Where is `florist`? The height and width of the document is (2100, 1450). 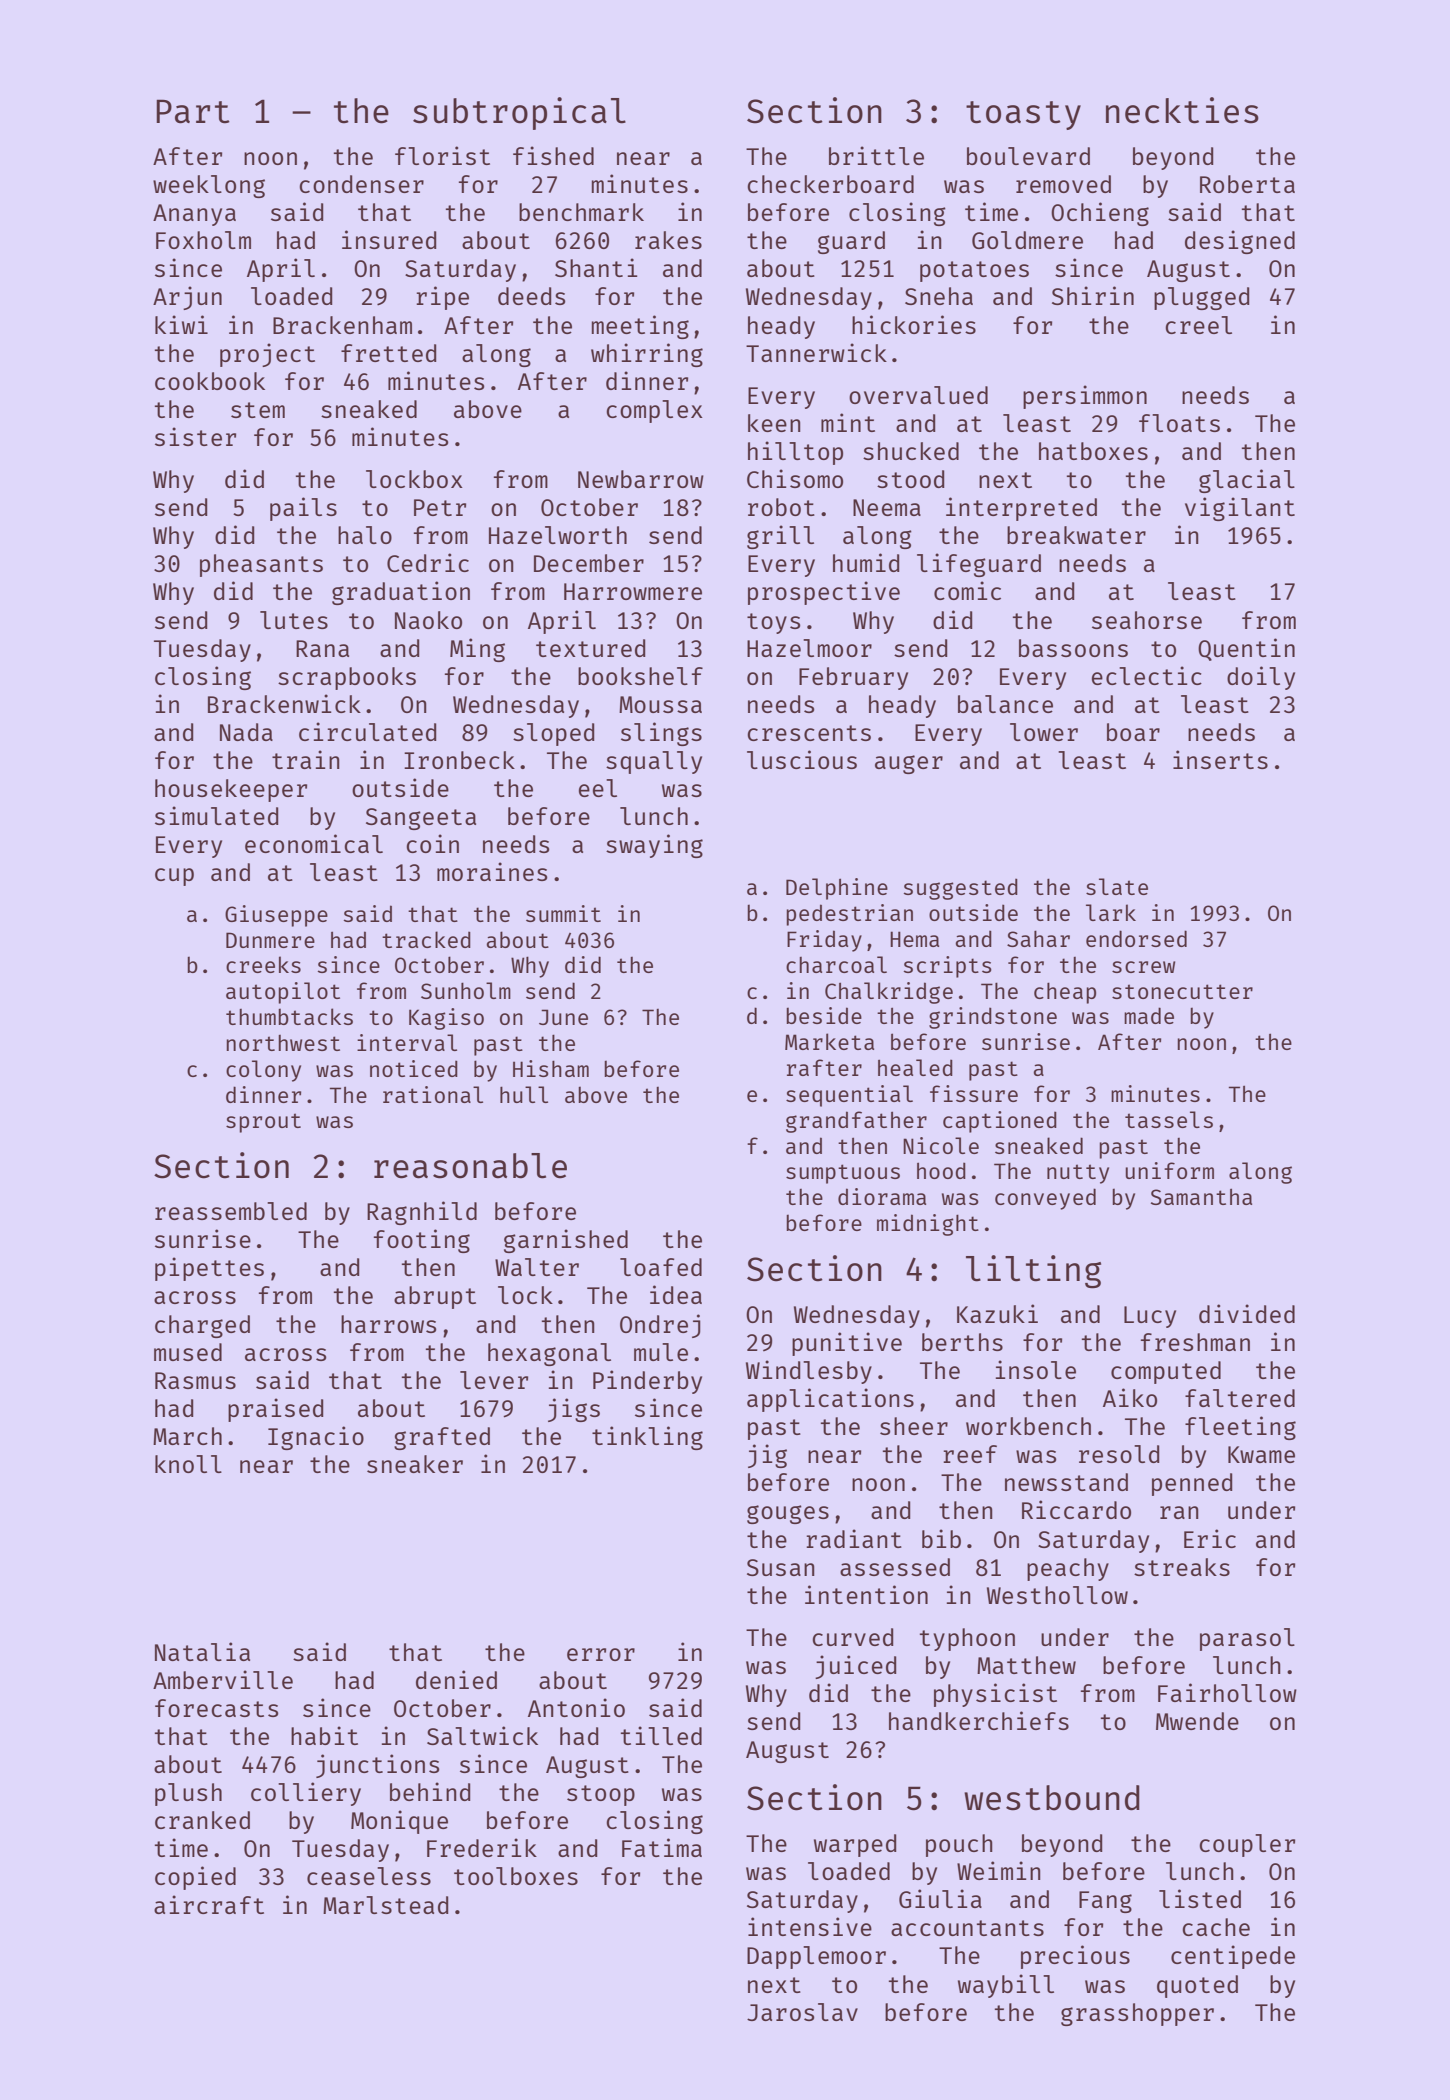 florist is located at coordinates (442, 155).
